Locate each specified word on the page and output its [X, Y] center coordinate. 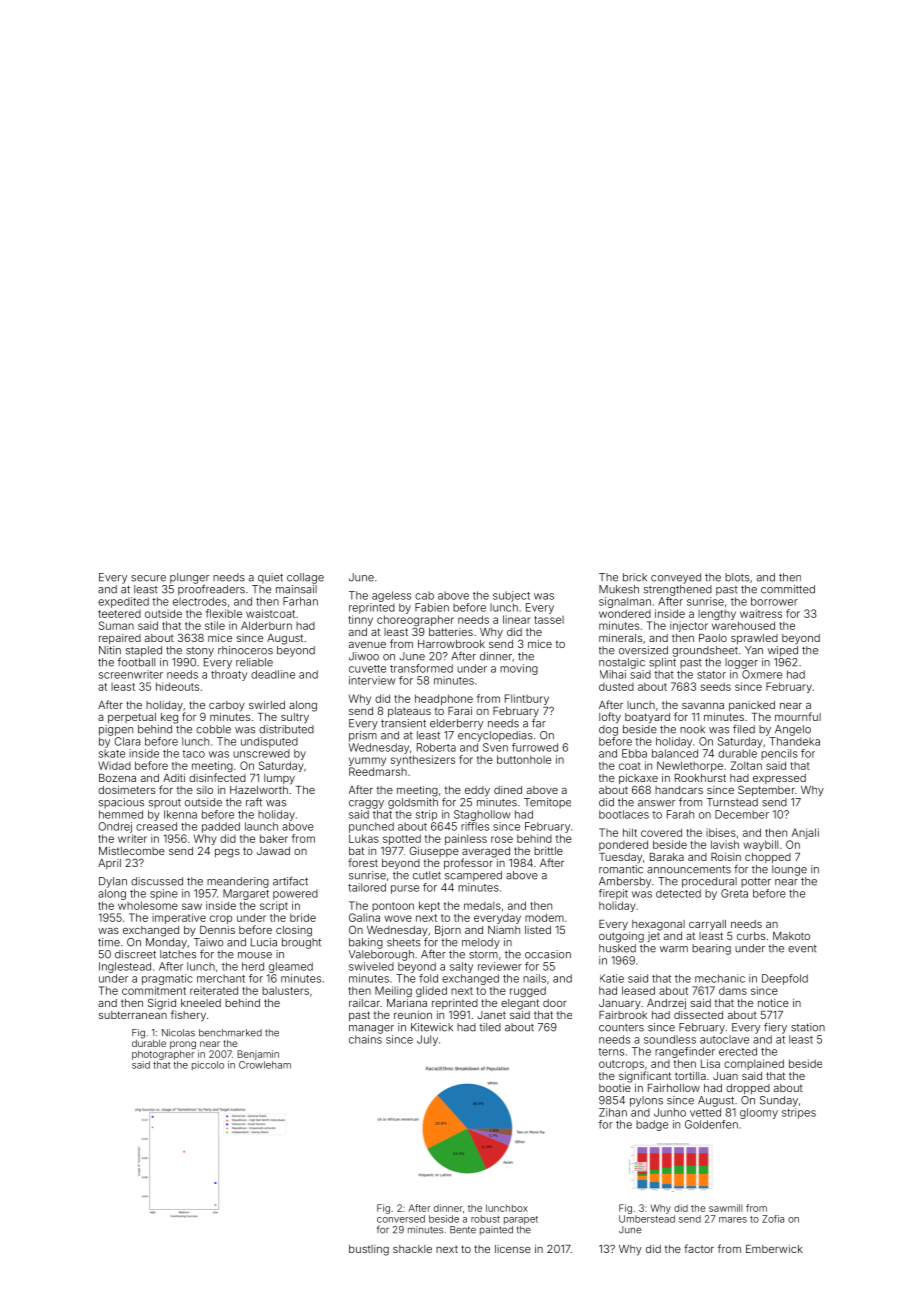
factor [699, 1248]
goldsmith [413, 803]
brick [635, 577]
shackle [412, 1249]
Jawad [273, 851]
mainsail [296, 589]
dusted [616, 687]
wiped [783, 651]
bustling [369, 1250]
